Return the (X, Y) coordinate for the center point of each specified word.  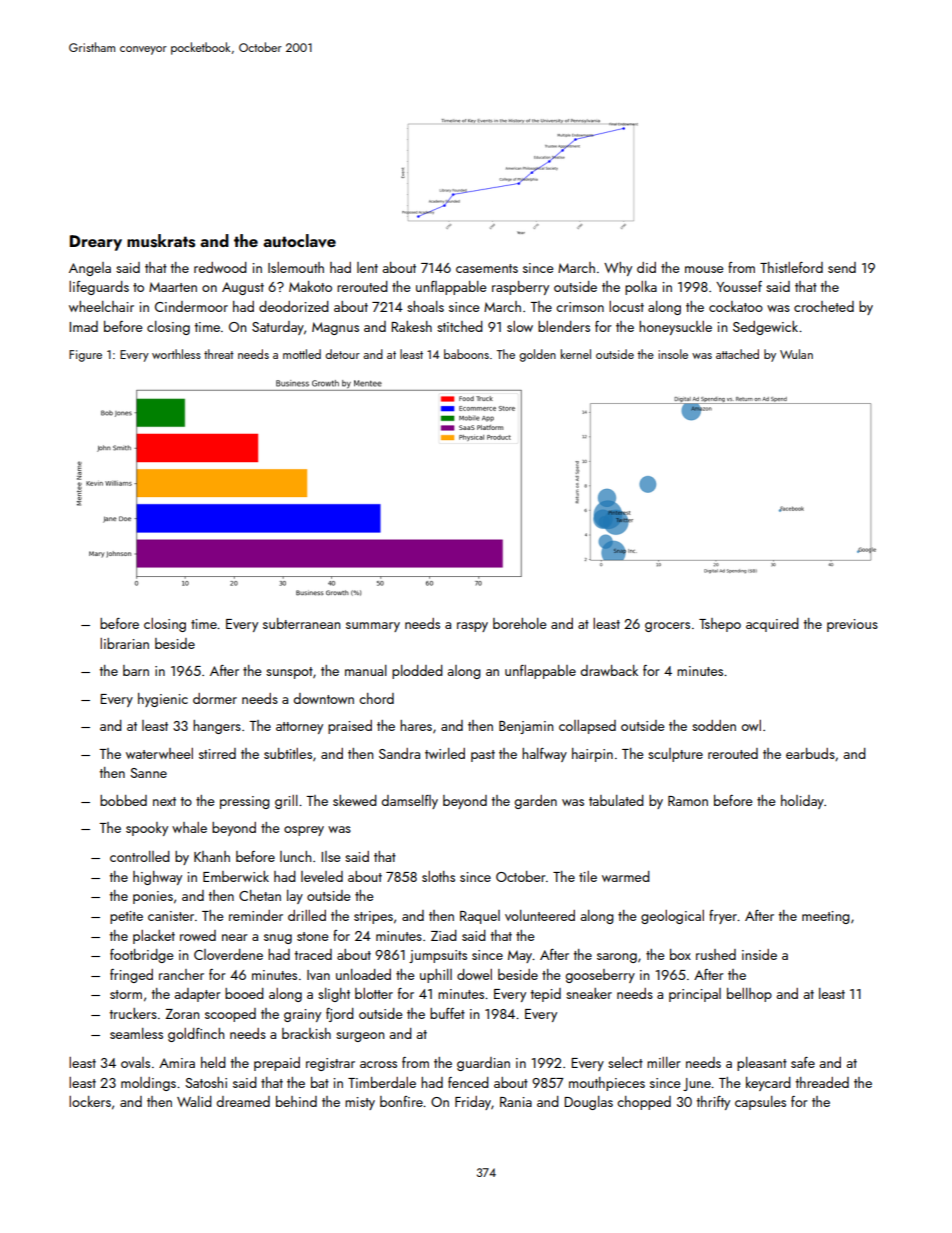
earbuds (810, 753)
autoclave (299, 241)
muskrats (161, 241)
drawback (609, 670)
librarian (124, 643)
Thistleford (791, 267)
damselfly (410, 802)
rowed (198, 935)
